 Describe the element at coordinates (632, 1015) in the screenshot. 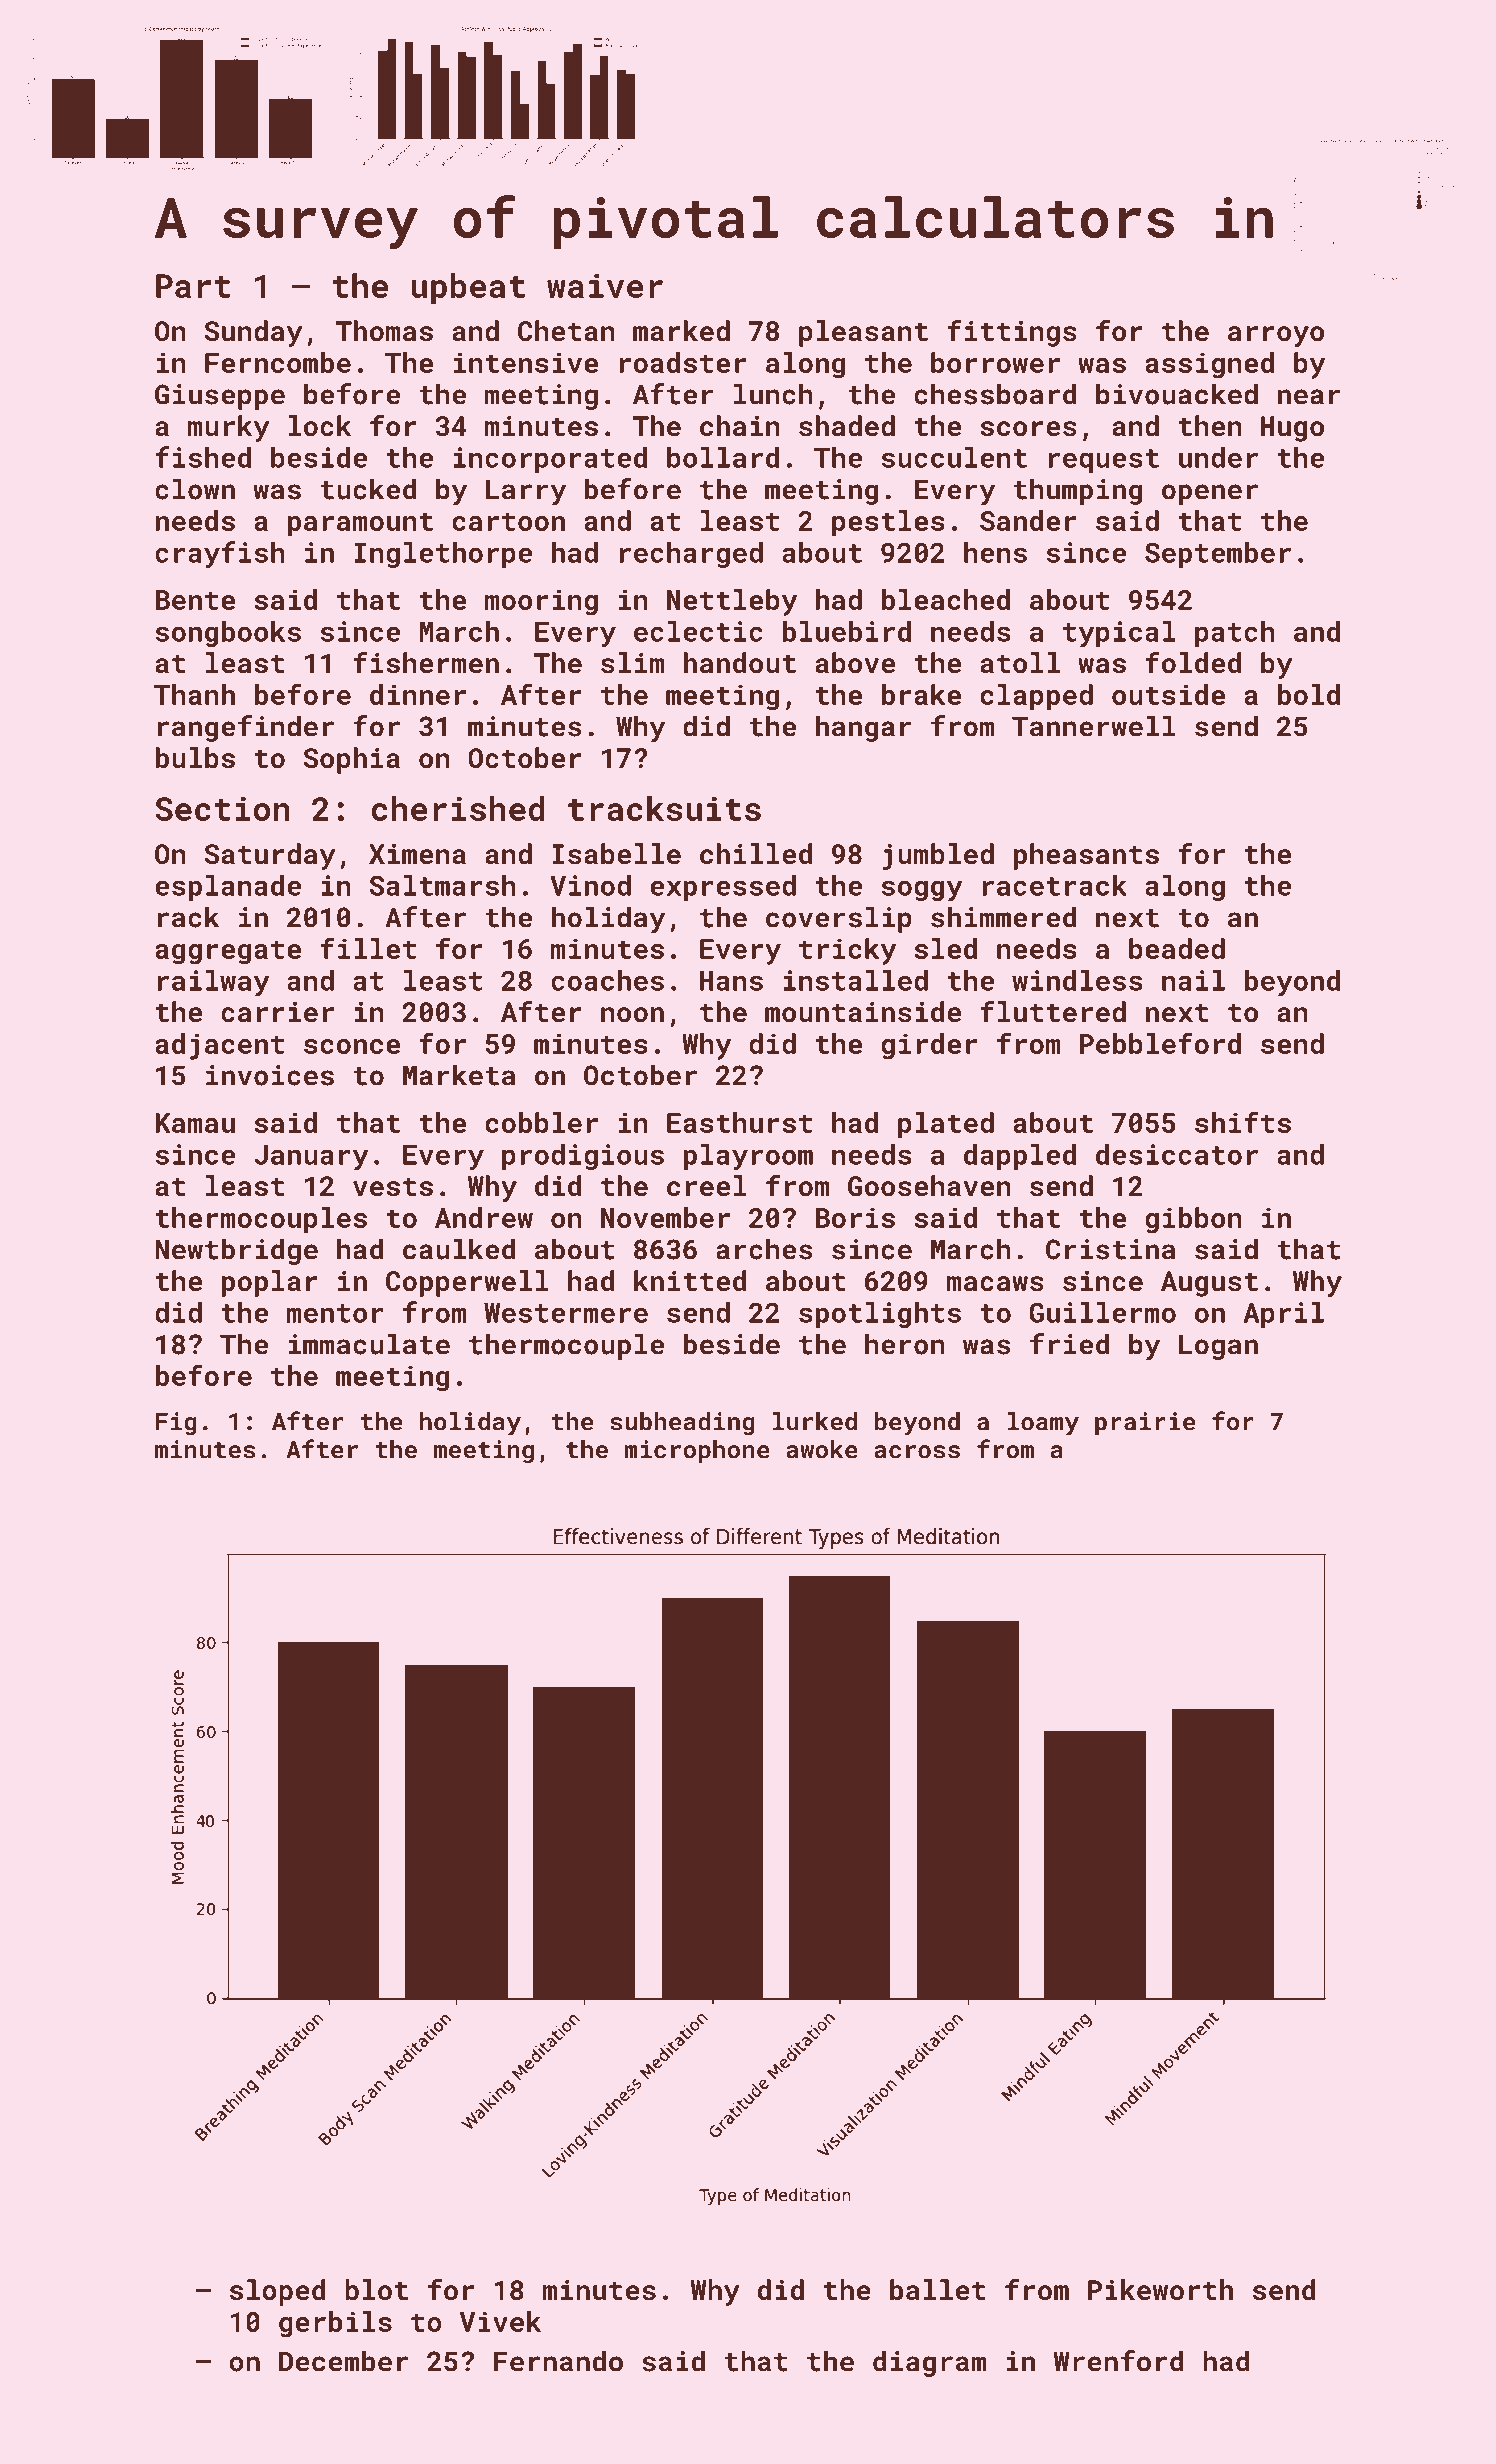

I see `noon` at that location.
